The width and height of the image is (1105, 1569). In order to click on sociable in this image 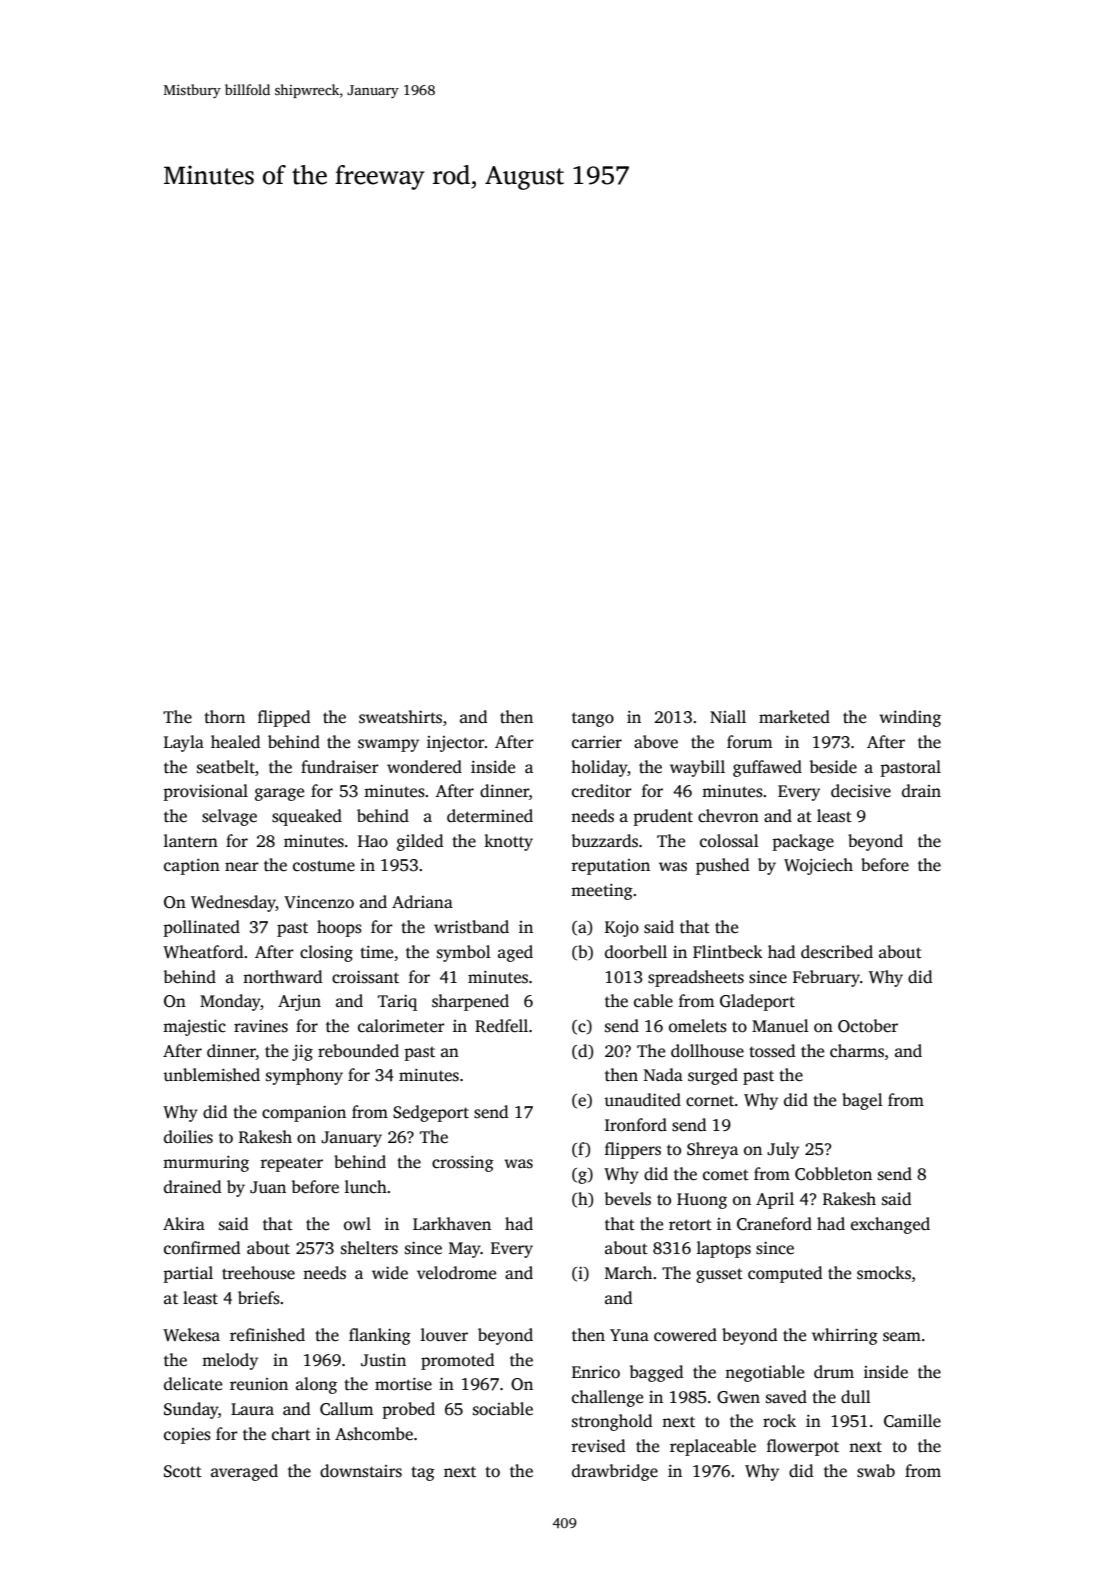, I will do `click(503, 1409)`.
